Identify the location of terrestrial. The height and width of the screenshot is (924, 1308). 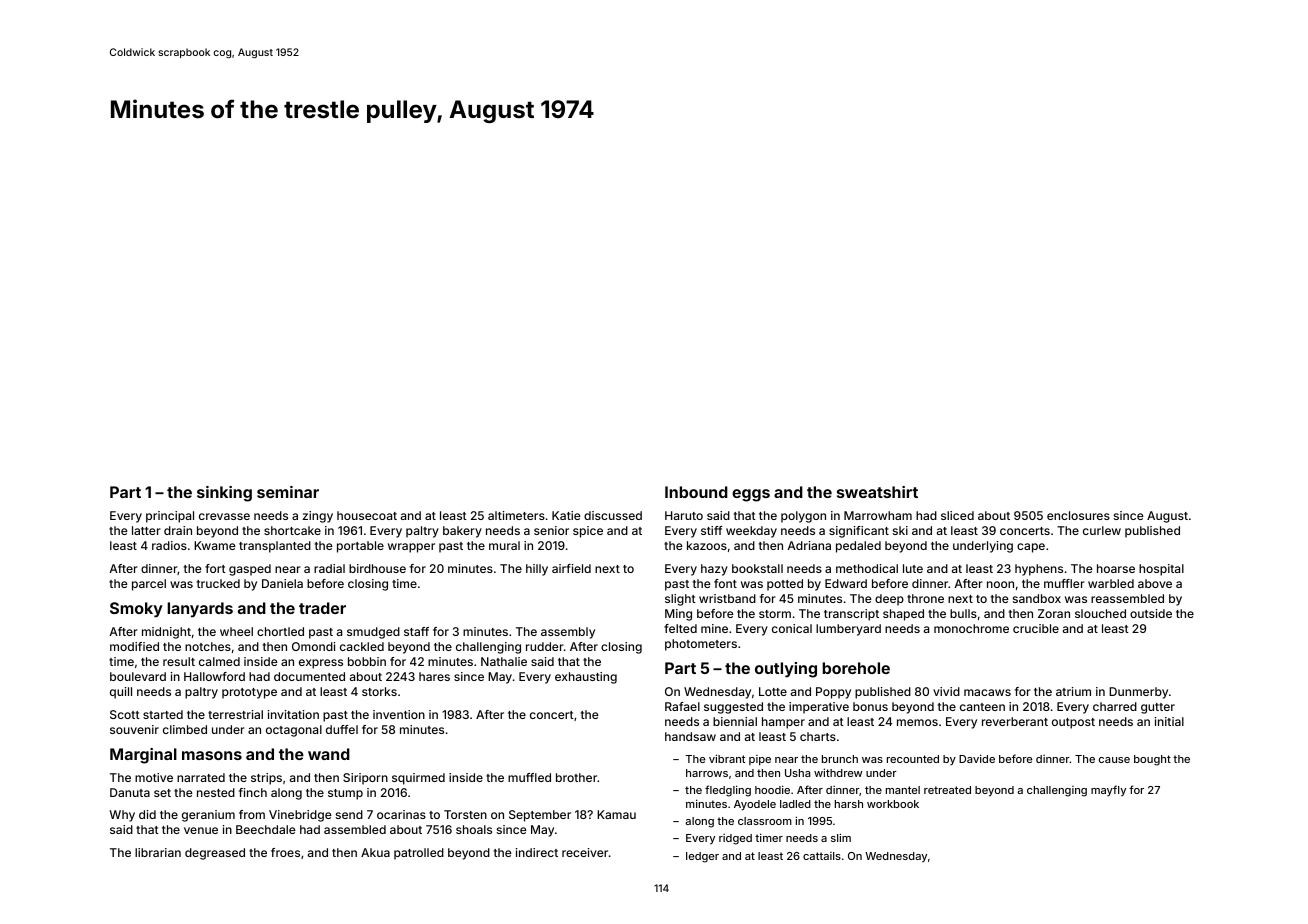
(235, 714).
